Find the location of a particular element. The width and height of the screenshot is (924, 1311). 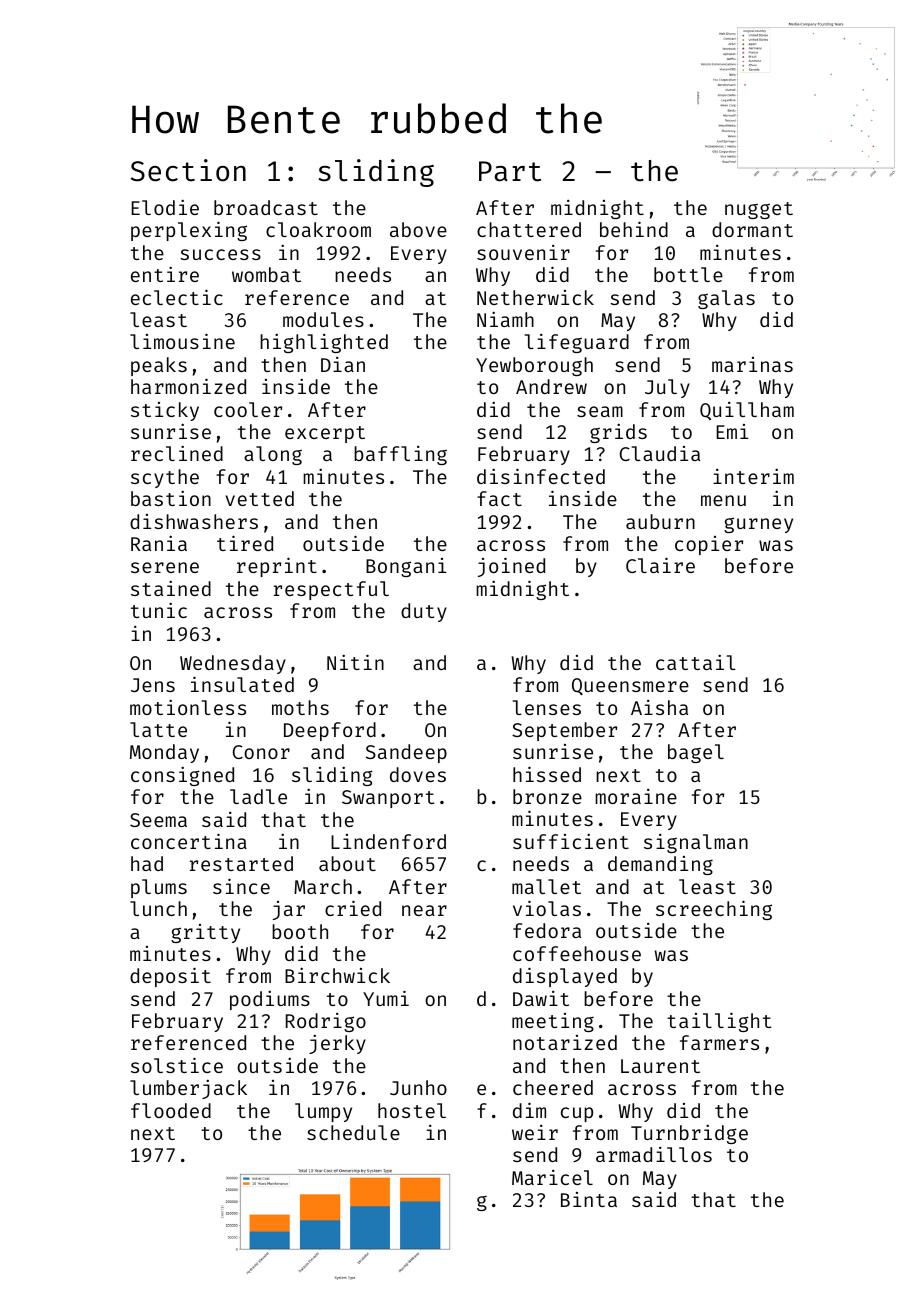

Maricel is located at coordinates (552, 1177).
